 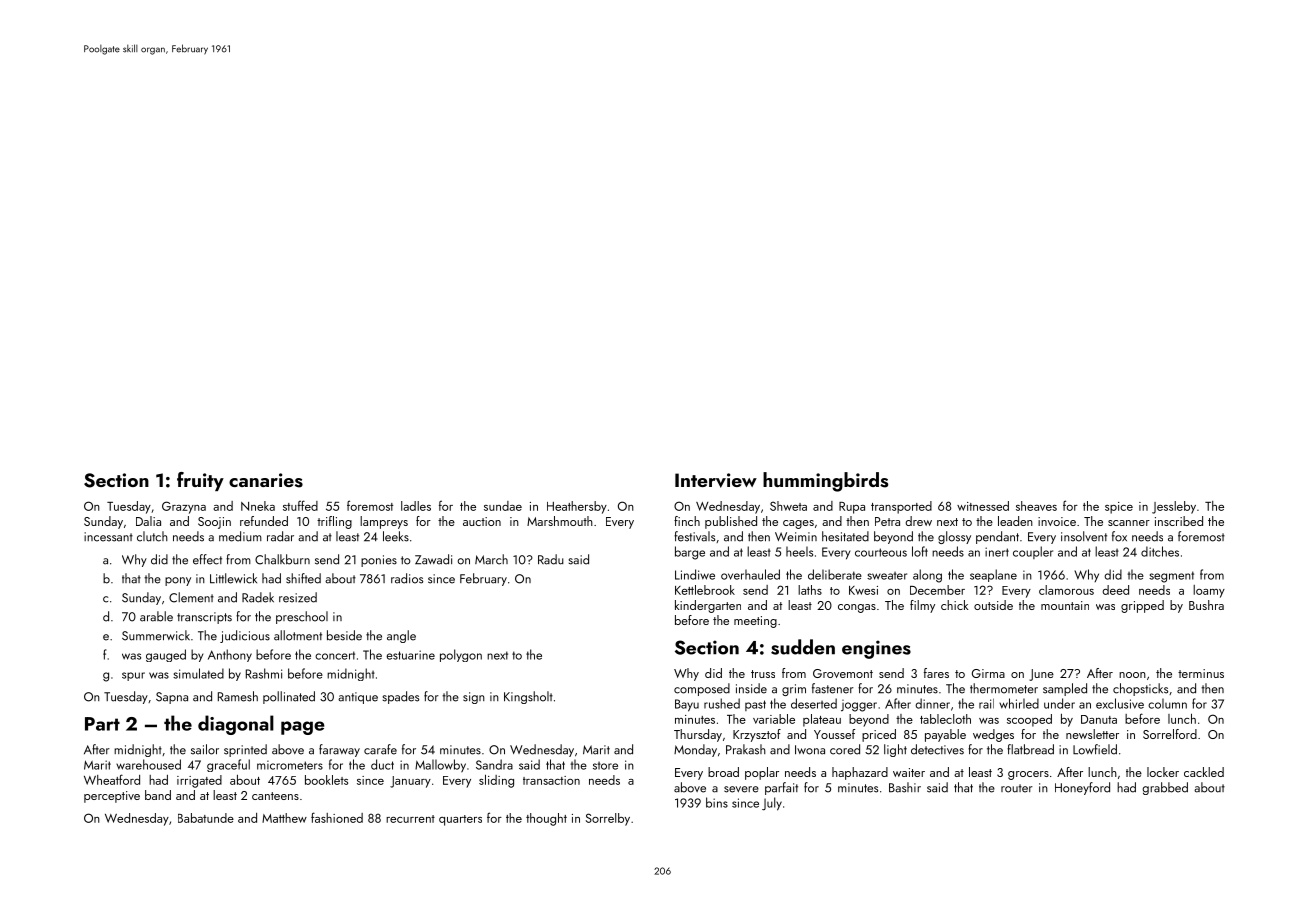 What do you see at coordinates (1209, 591) in the screenshot?
I see `loamy` at bounding box center [1209, 591].
